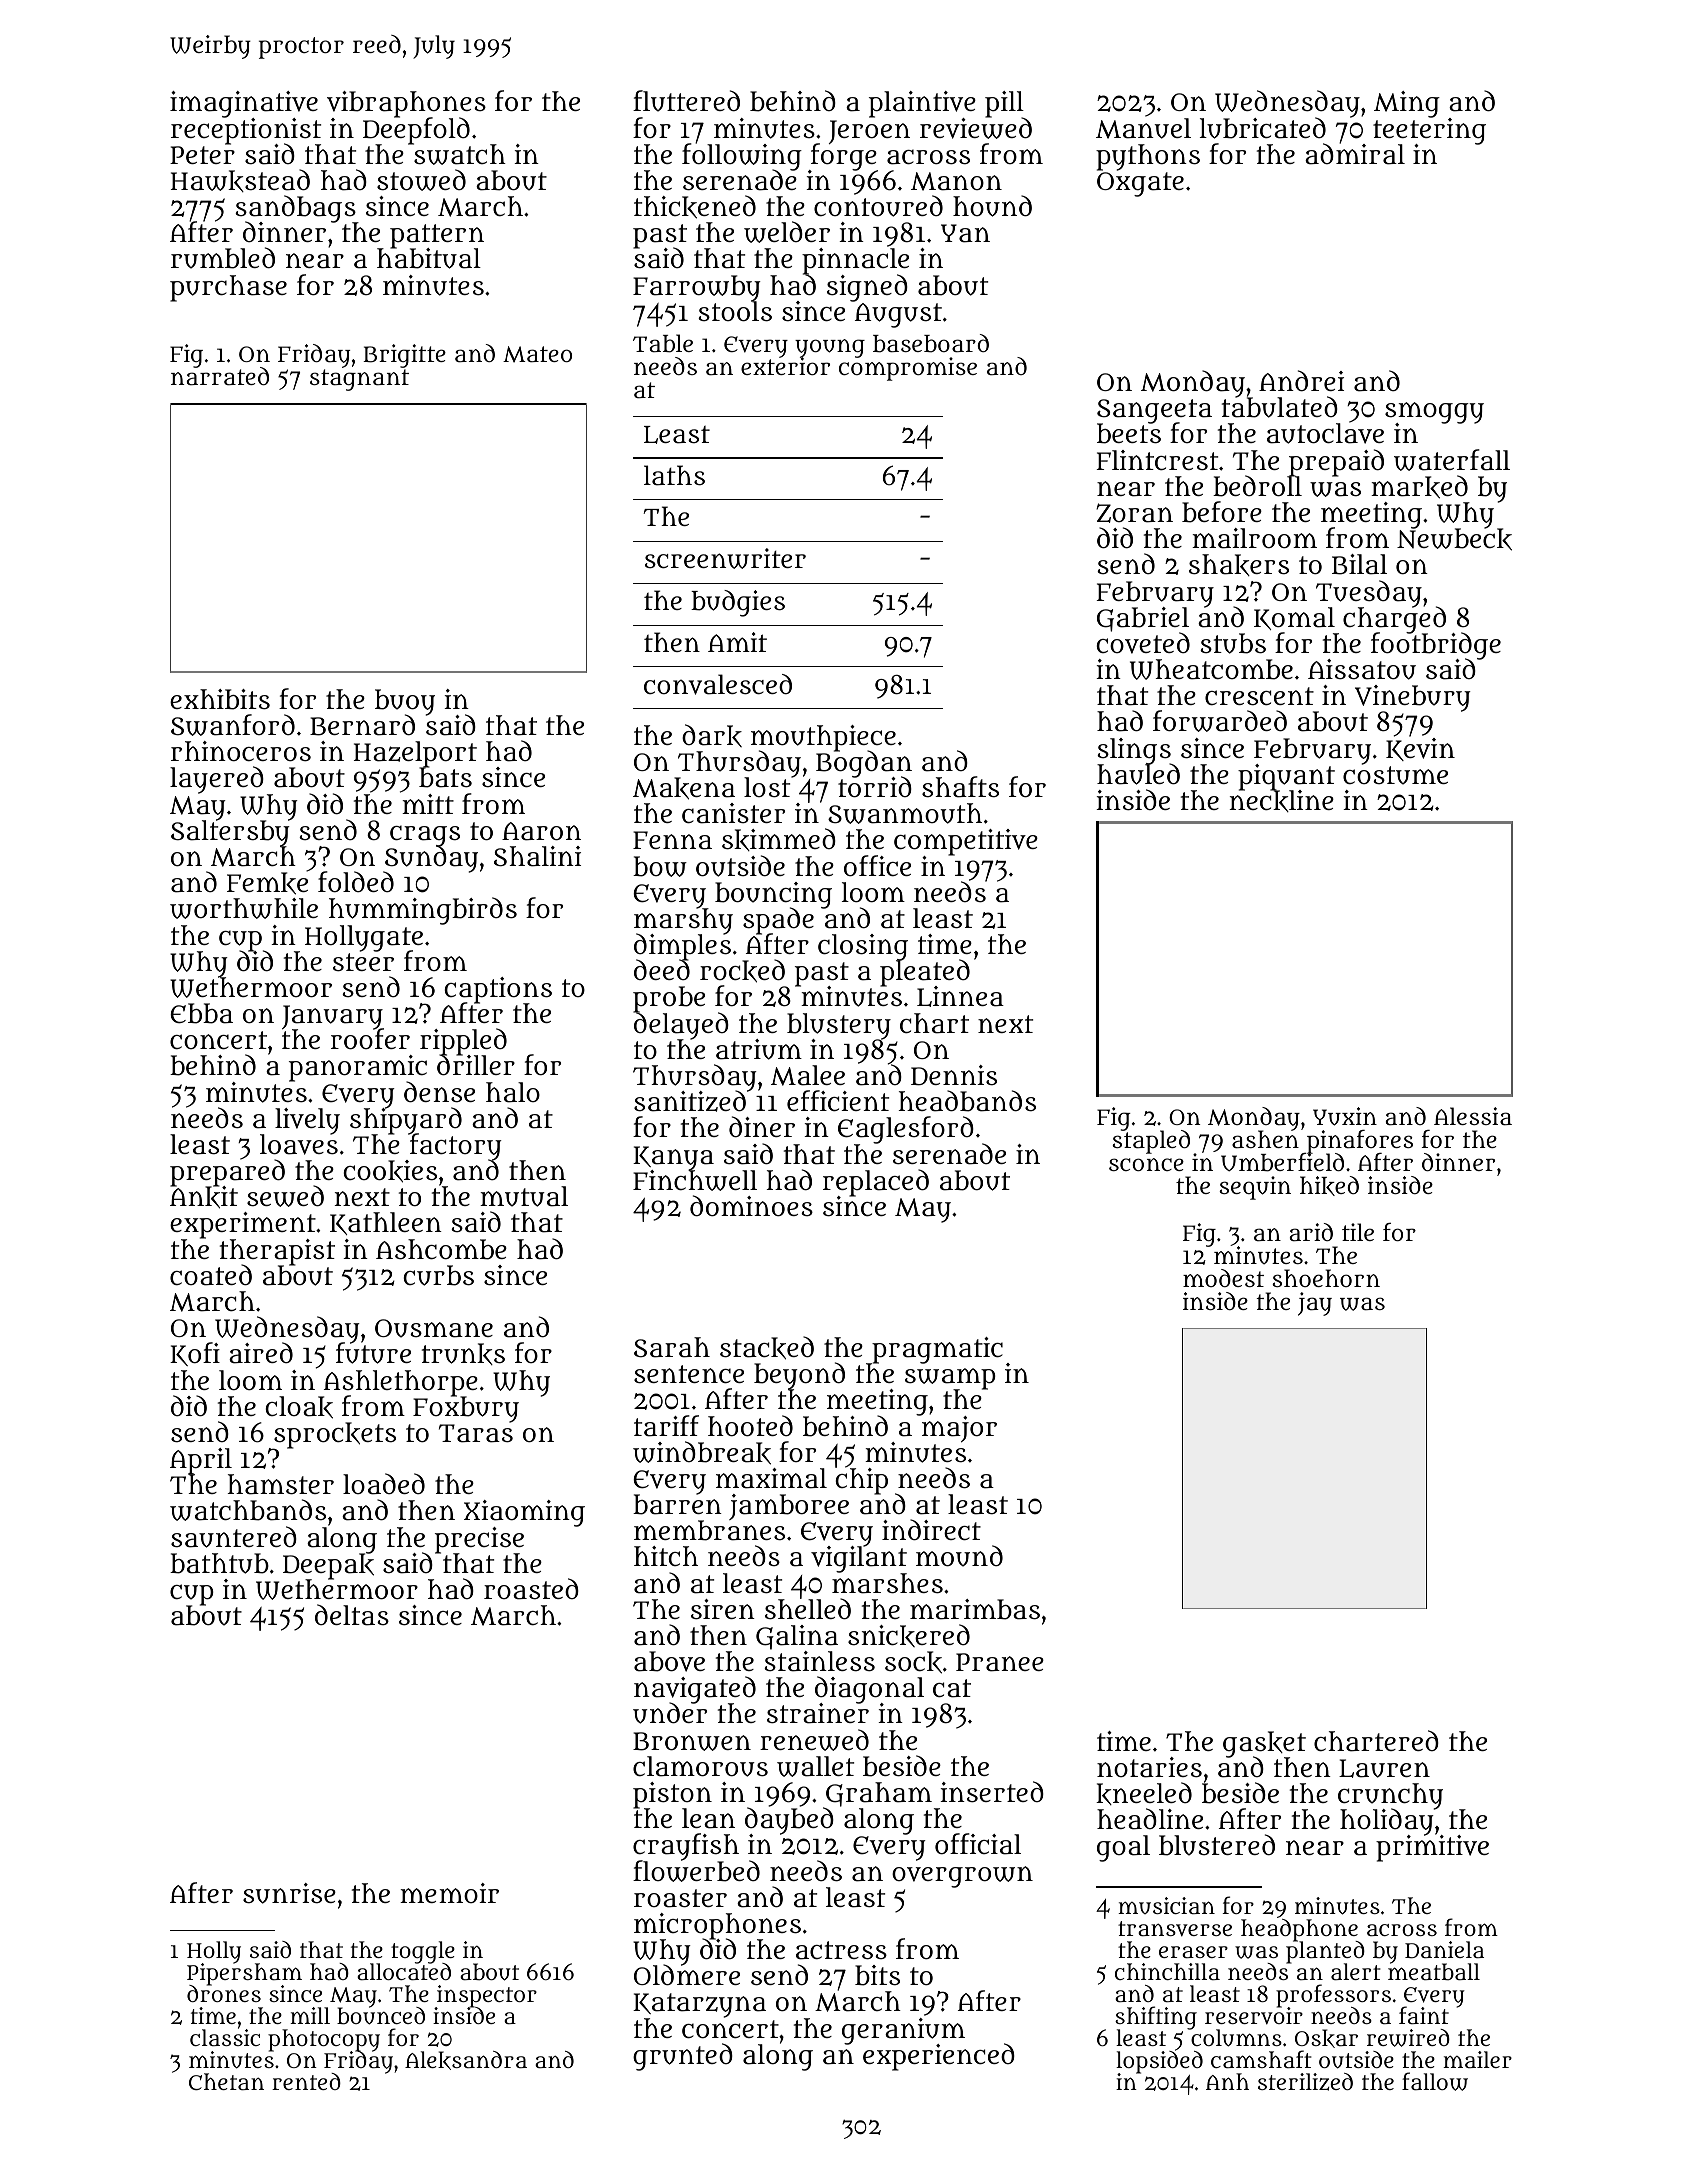  What do you see at coordinates (333, 1017) in the document?
I see `January` at bounding box center [333, 1017].
